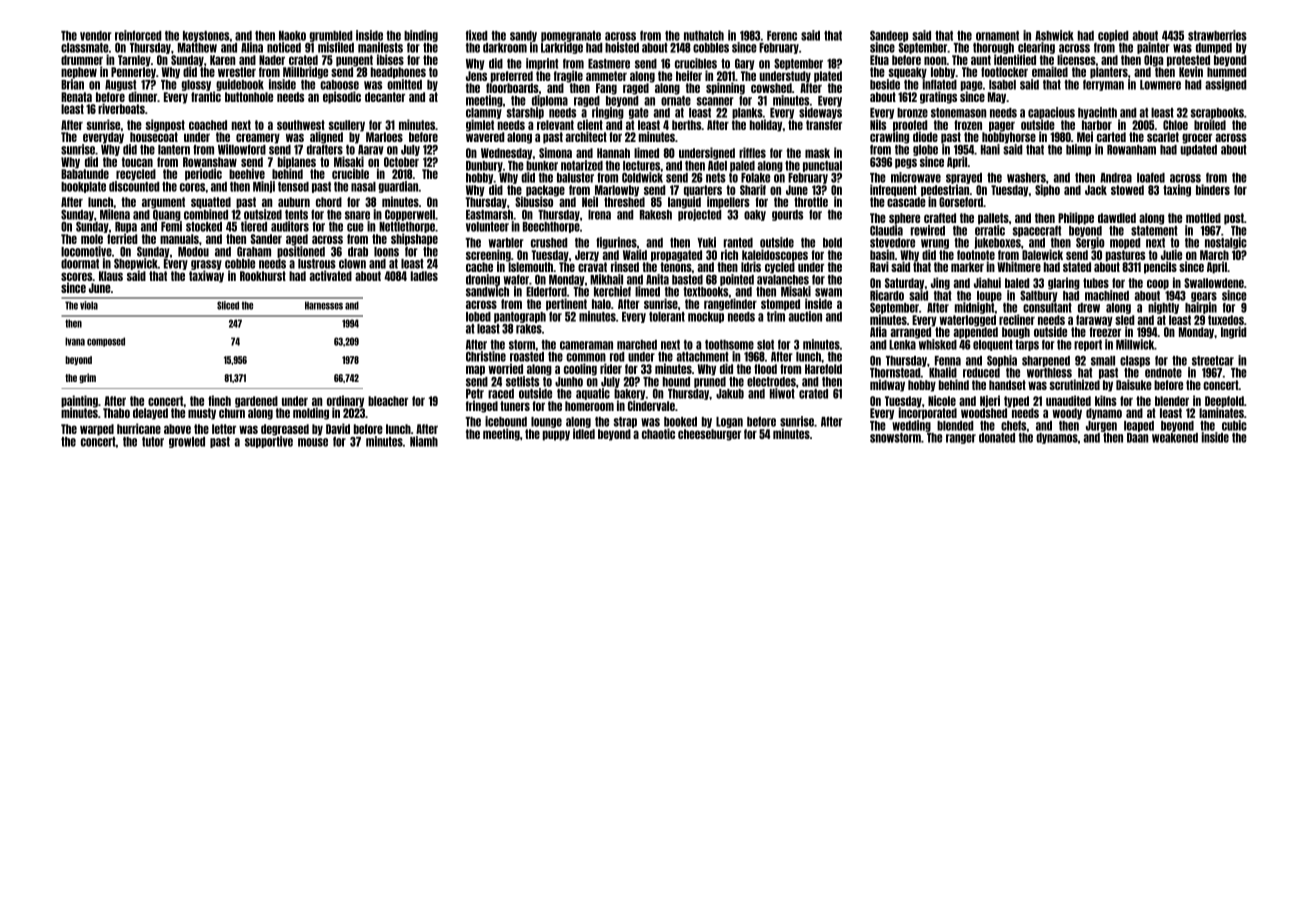 The height and width of the screenshot is (924, 1308). I want to click on Mikhail, so click(606, 279).
